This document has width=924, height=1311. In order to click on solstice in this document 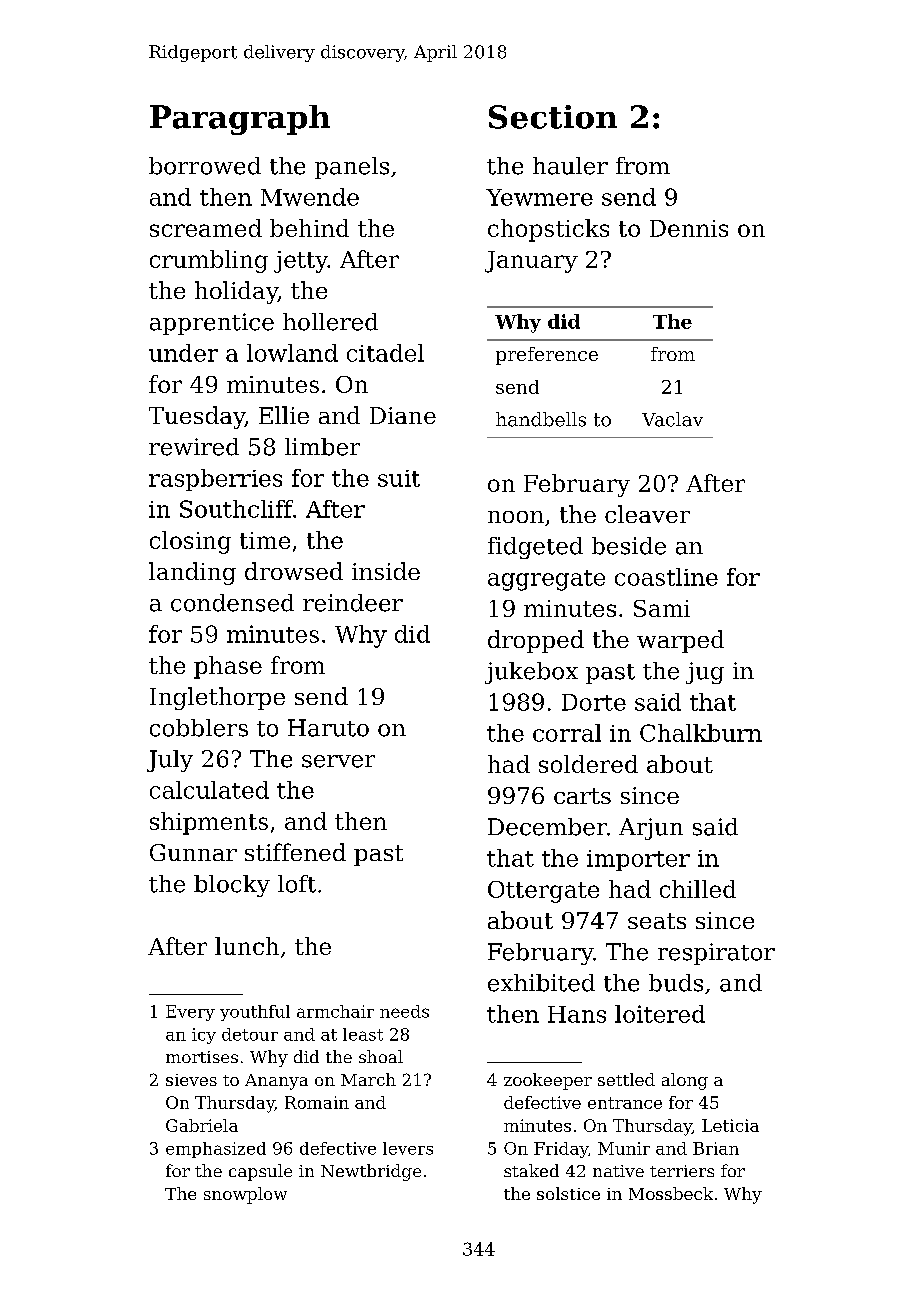, I will do `click(568, 1193)`.
